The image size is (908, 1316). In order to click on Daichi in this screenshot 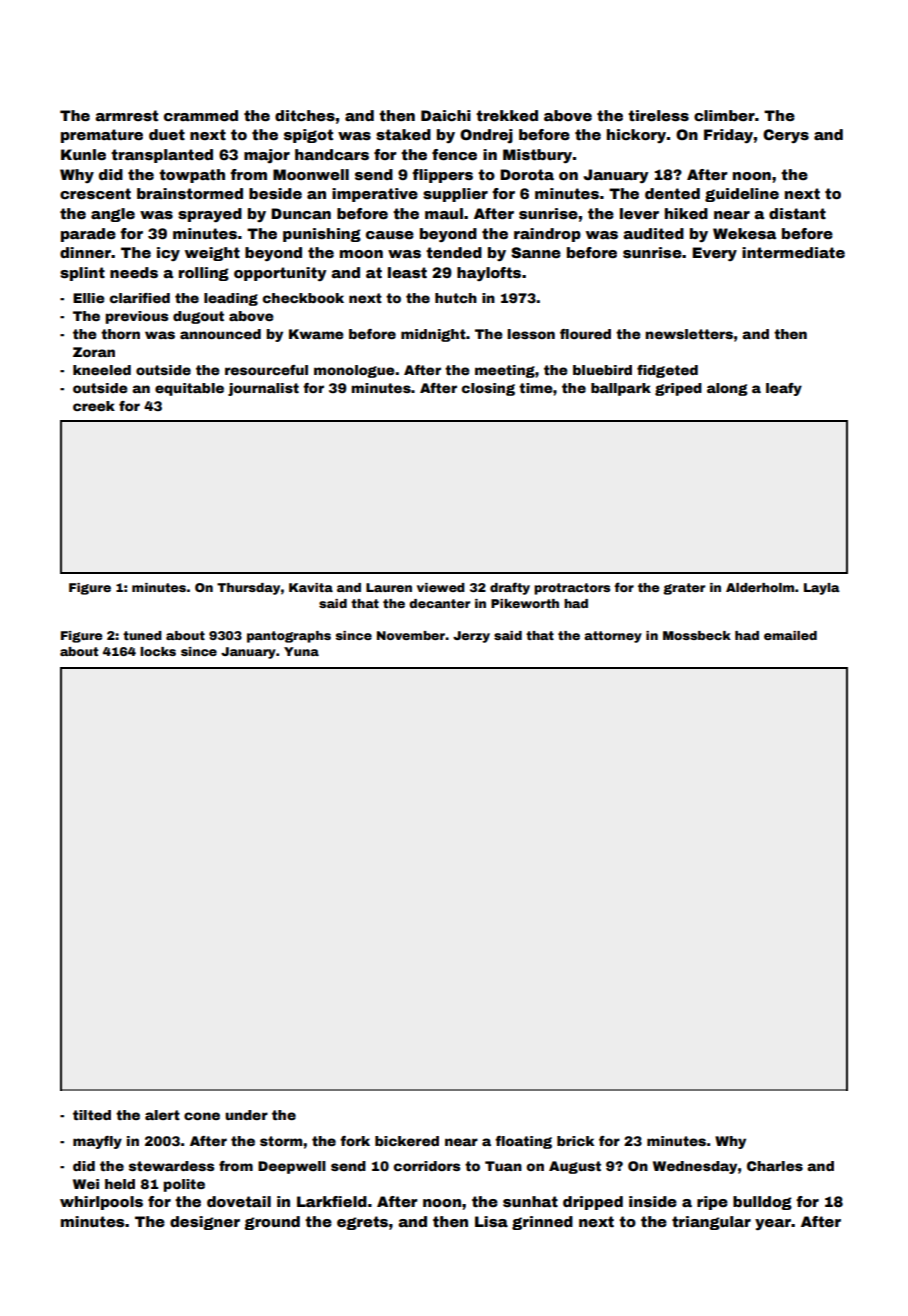, I will do `click(446, 115)`.
